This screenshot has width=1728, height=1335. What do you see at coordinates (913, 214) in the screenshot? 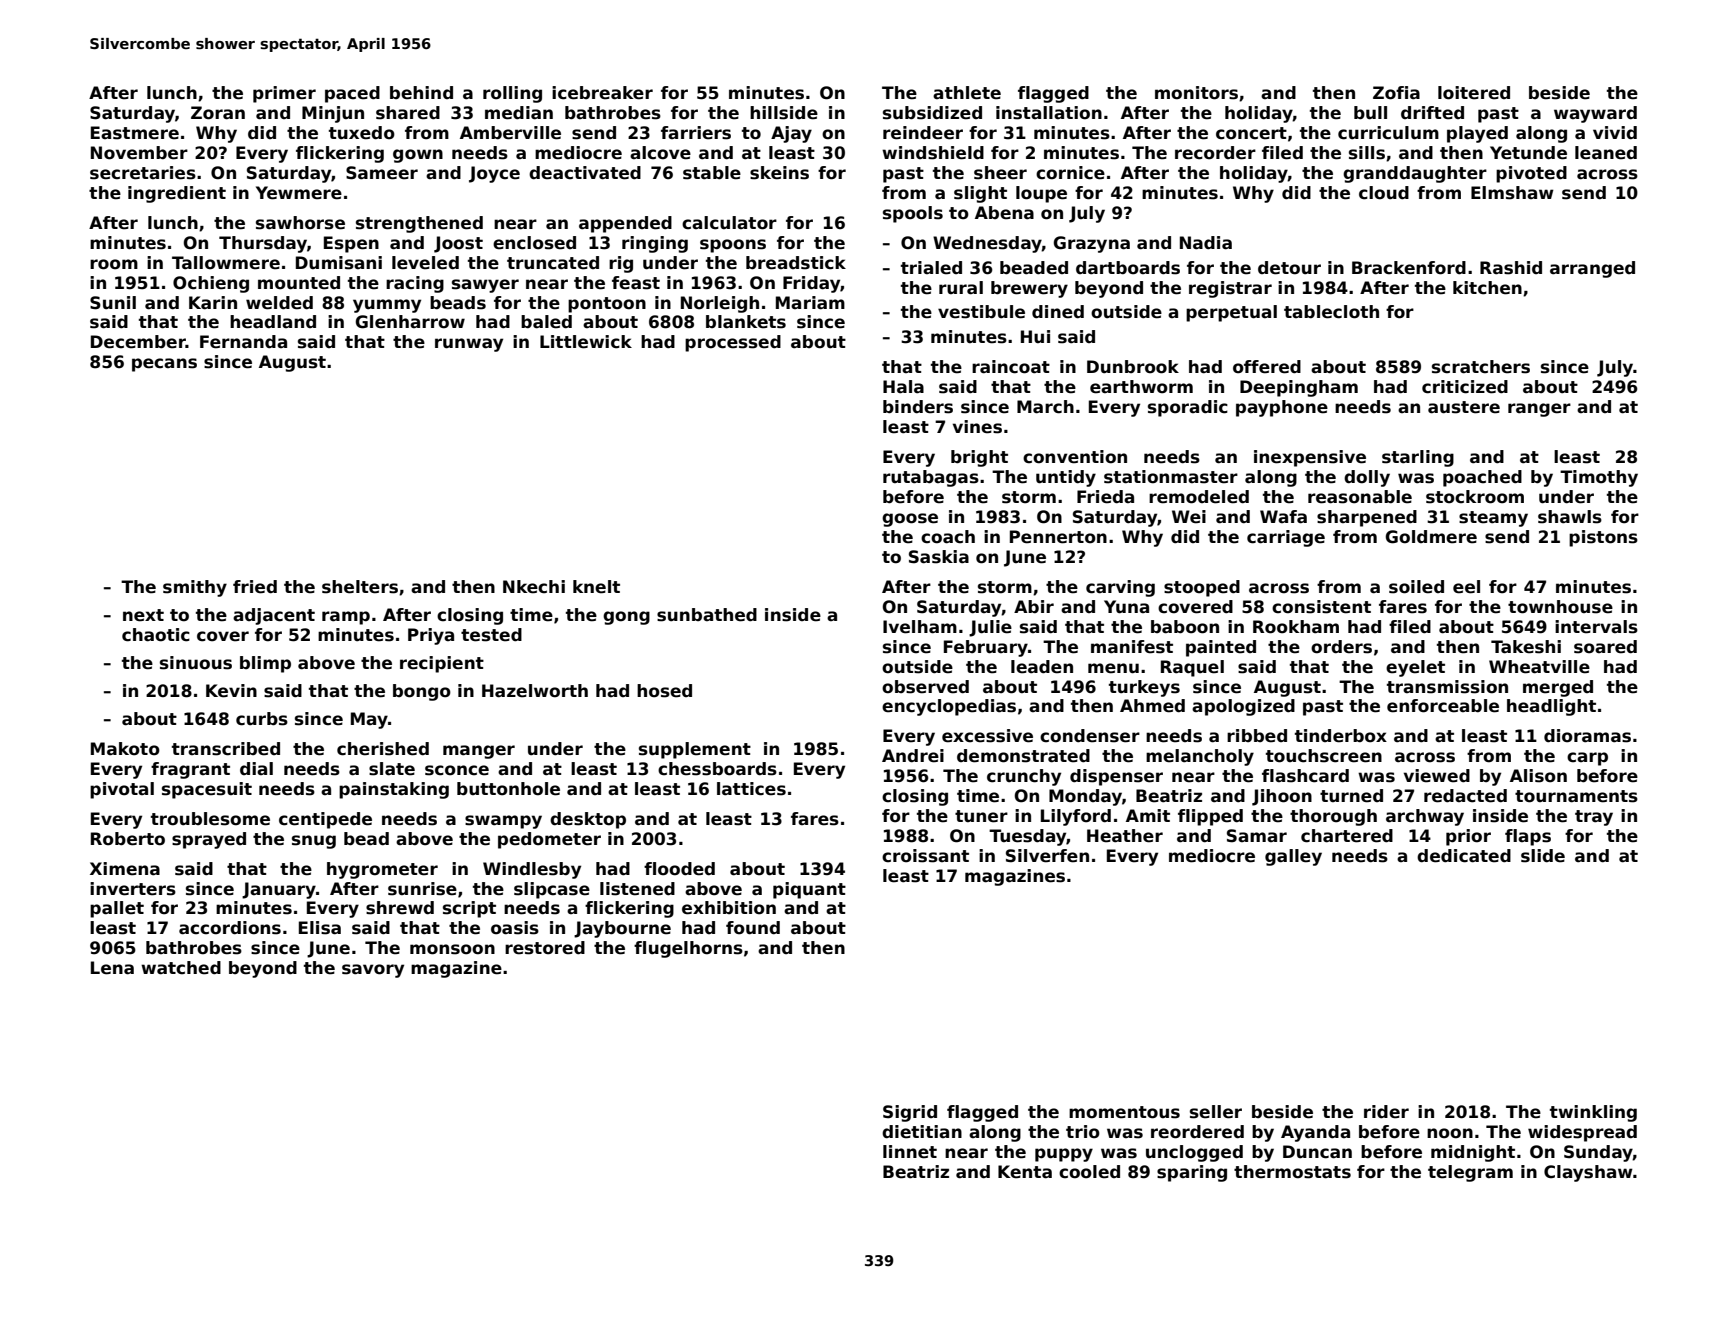
I see `spools` at bounding box center [913, 214].
